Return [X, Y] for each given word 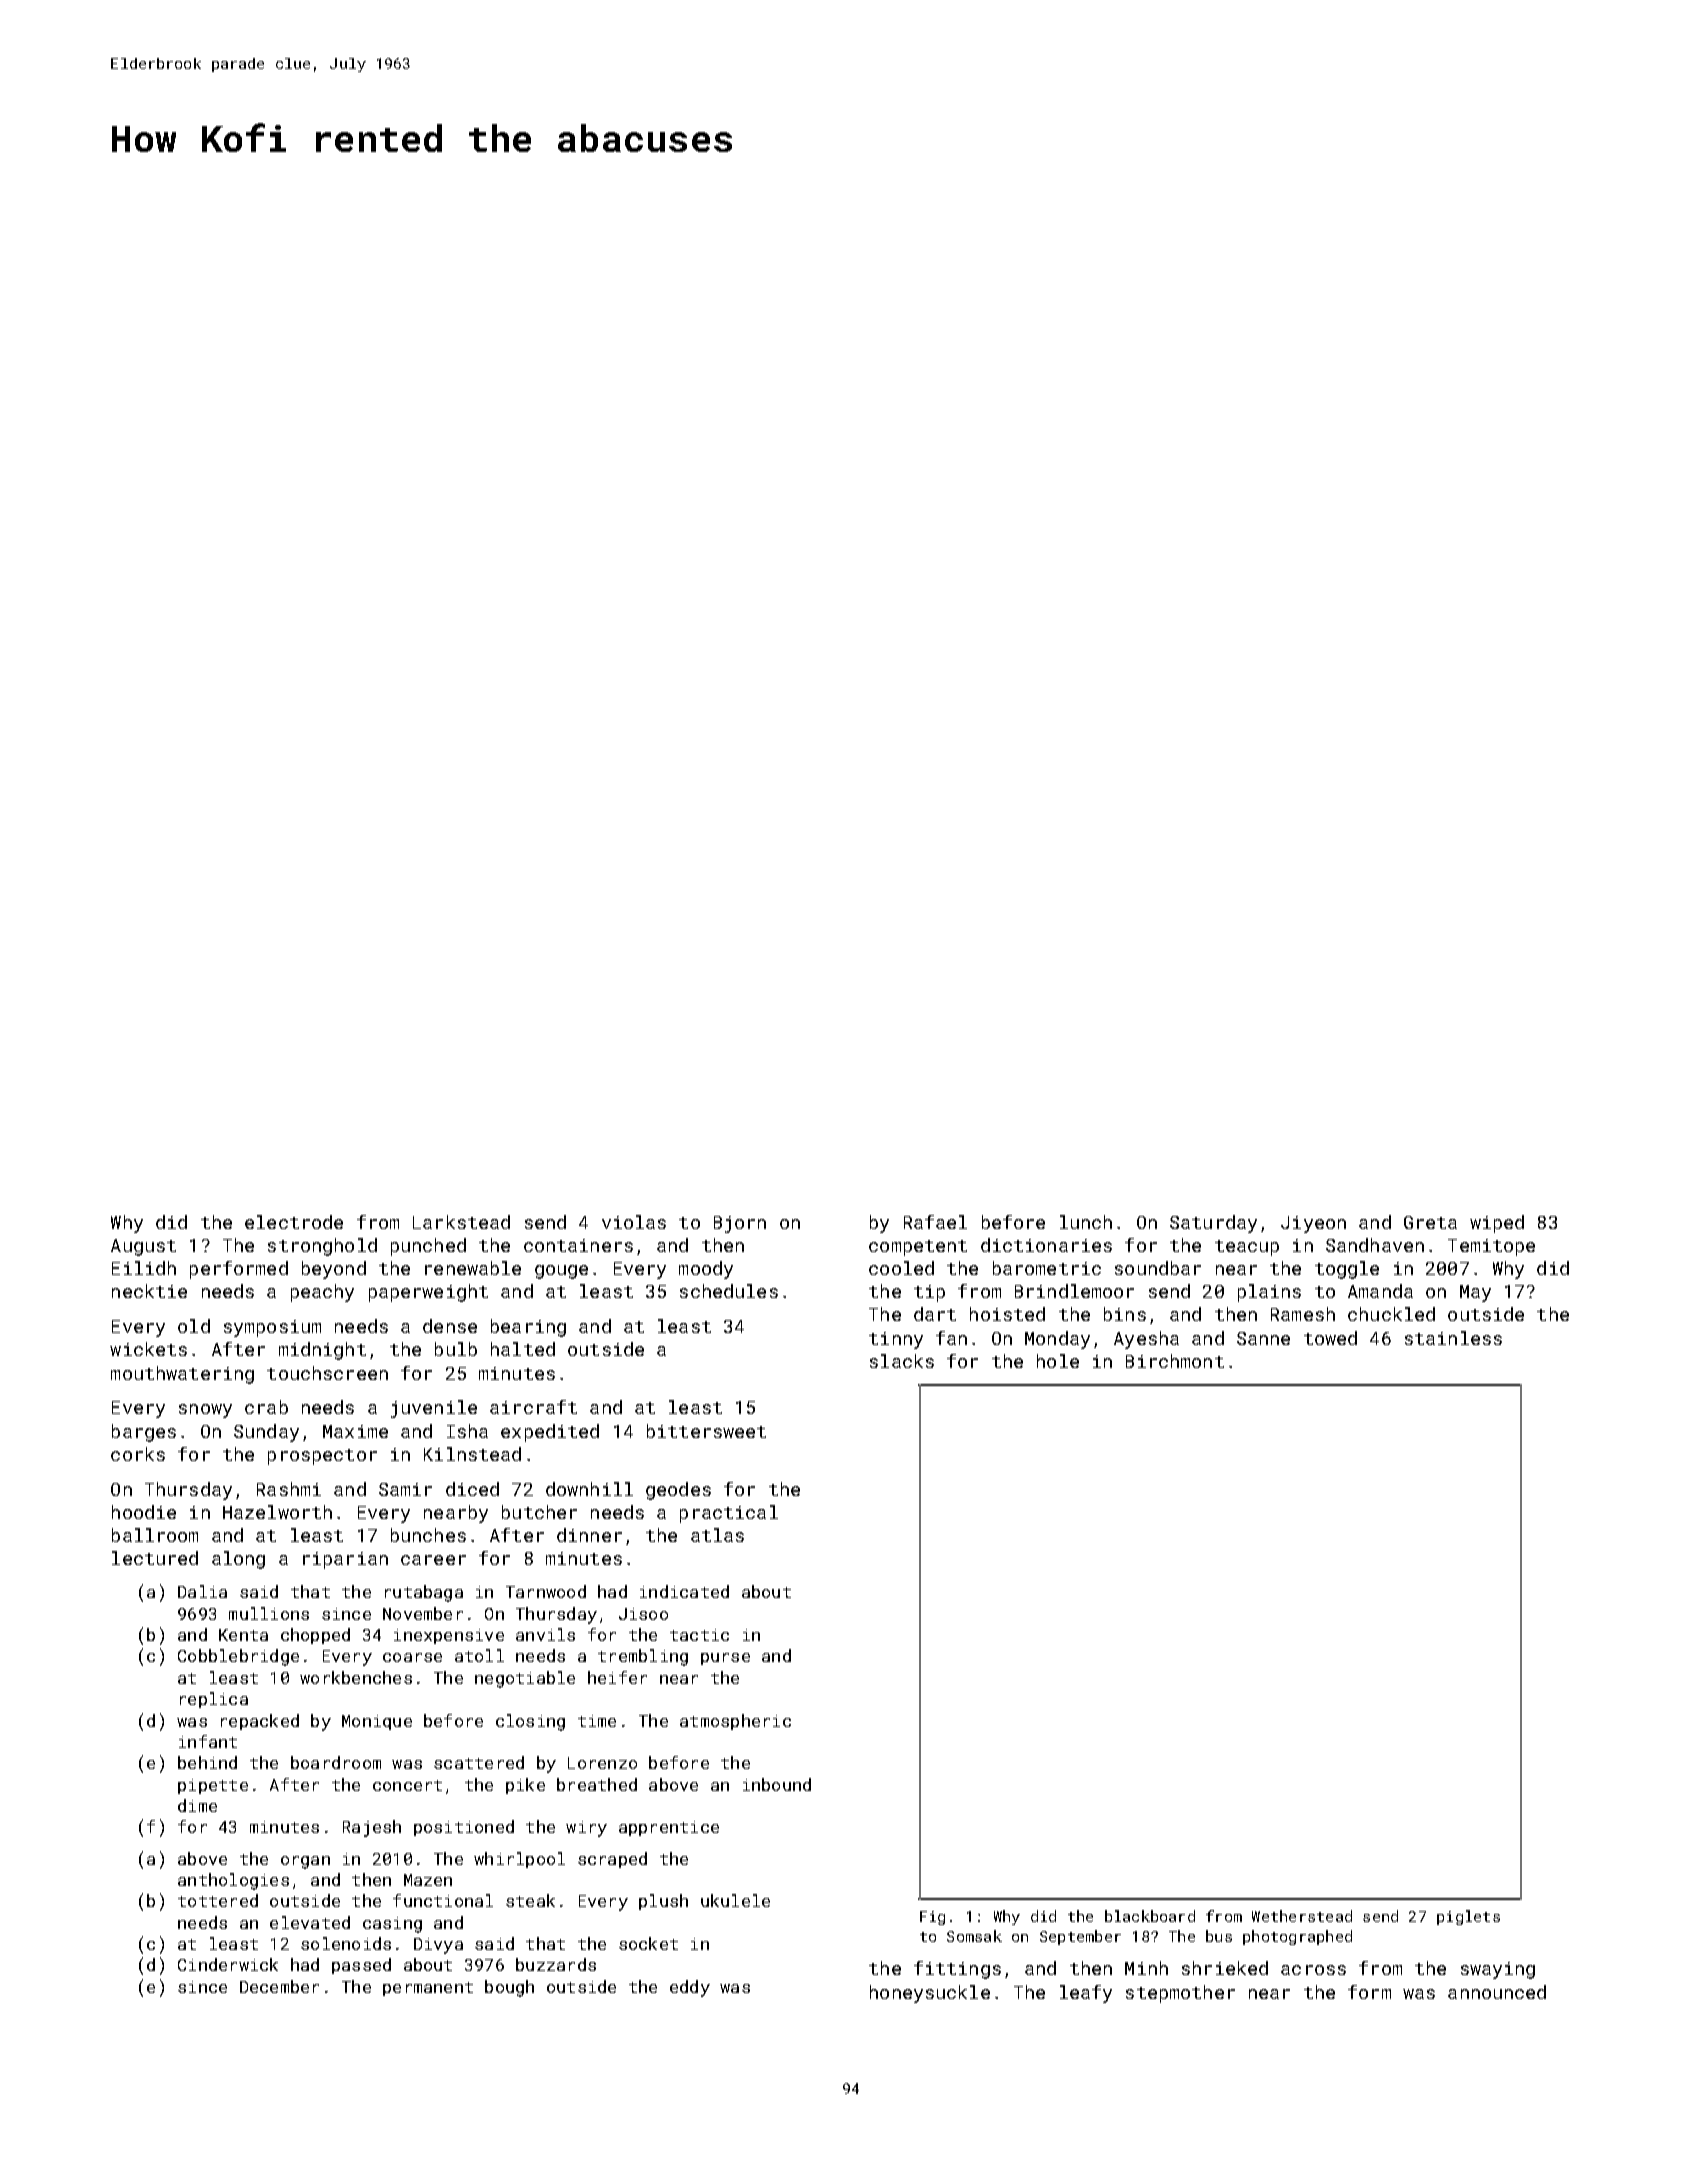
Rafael [935, 1222]
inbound [777, 1784]
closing [530, 1722]
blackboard [1150, 1916]
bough [509, 1988]
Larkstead [461, 1222]
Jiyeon [1313, 1224]
